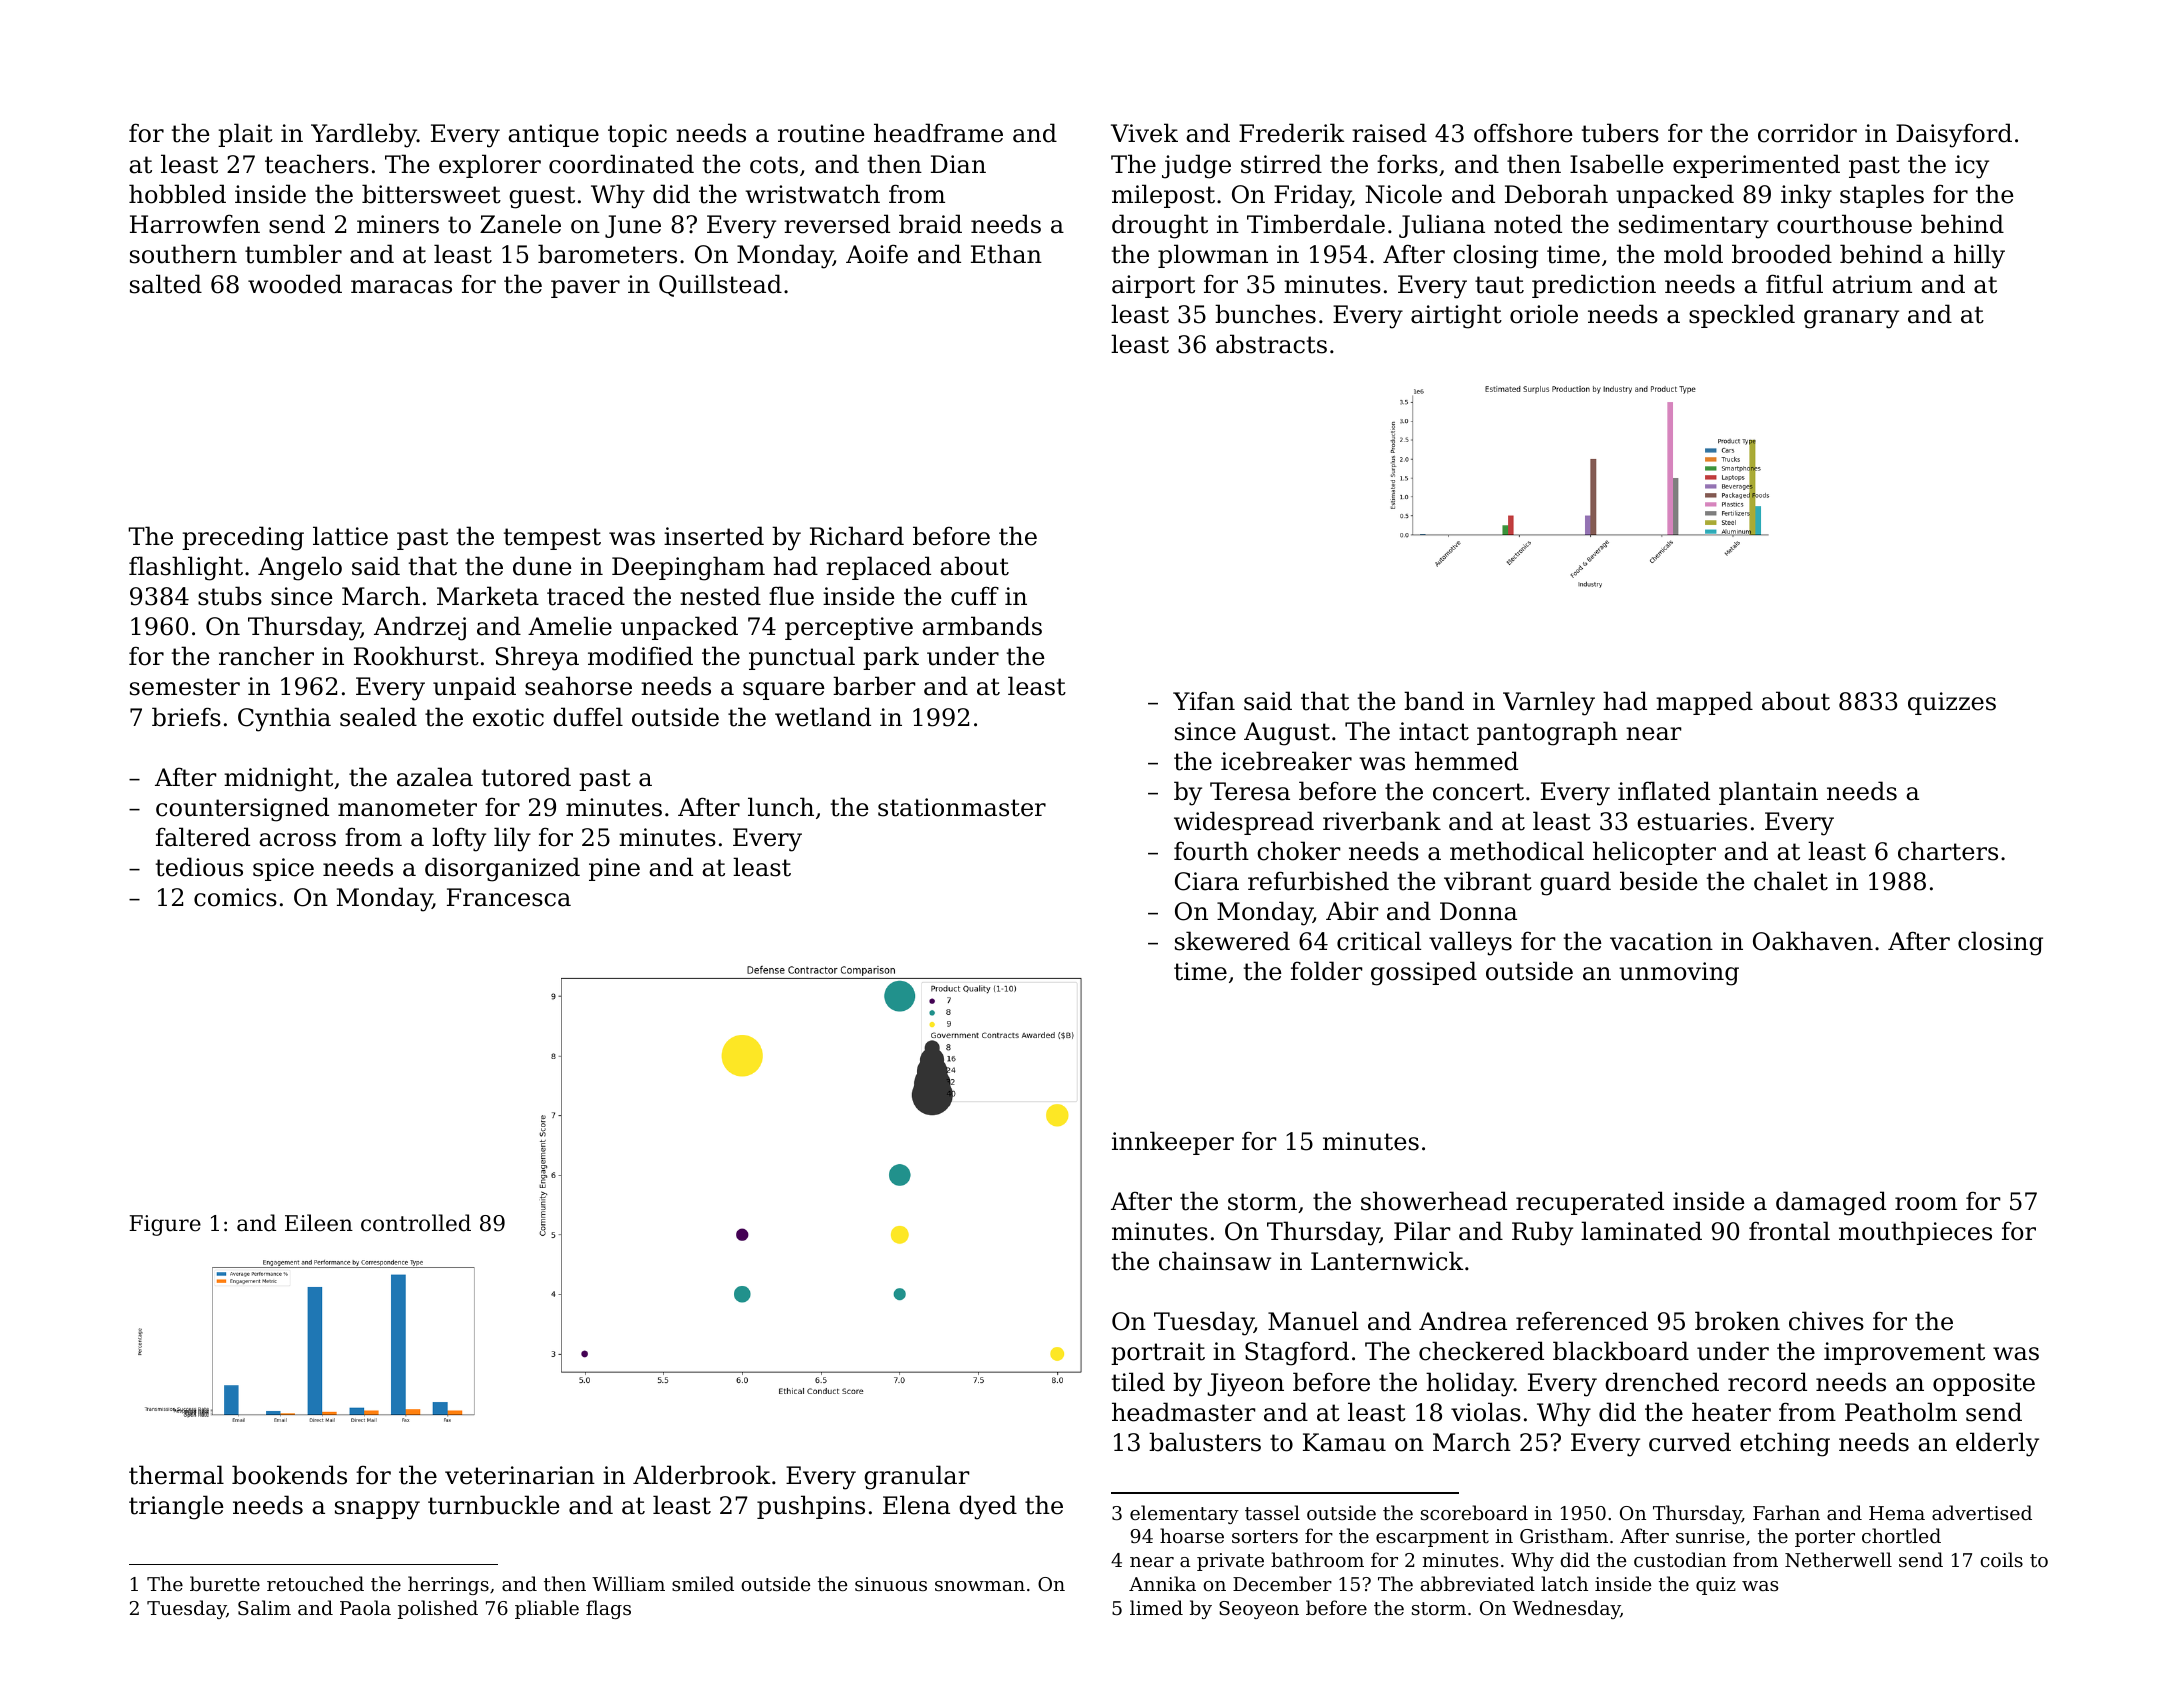  I want to click on experimented, so click(1756, 166).
